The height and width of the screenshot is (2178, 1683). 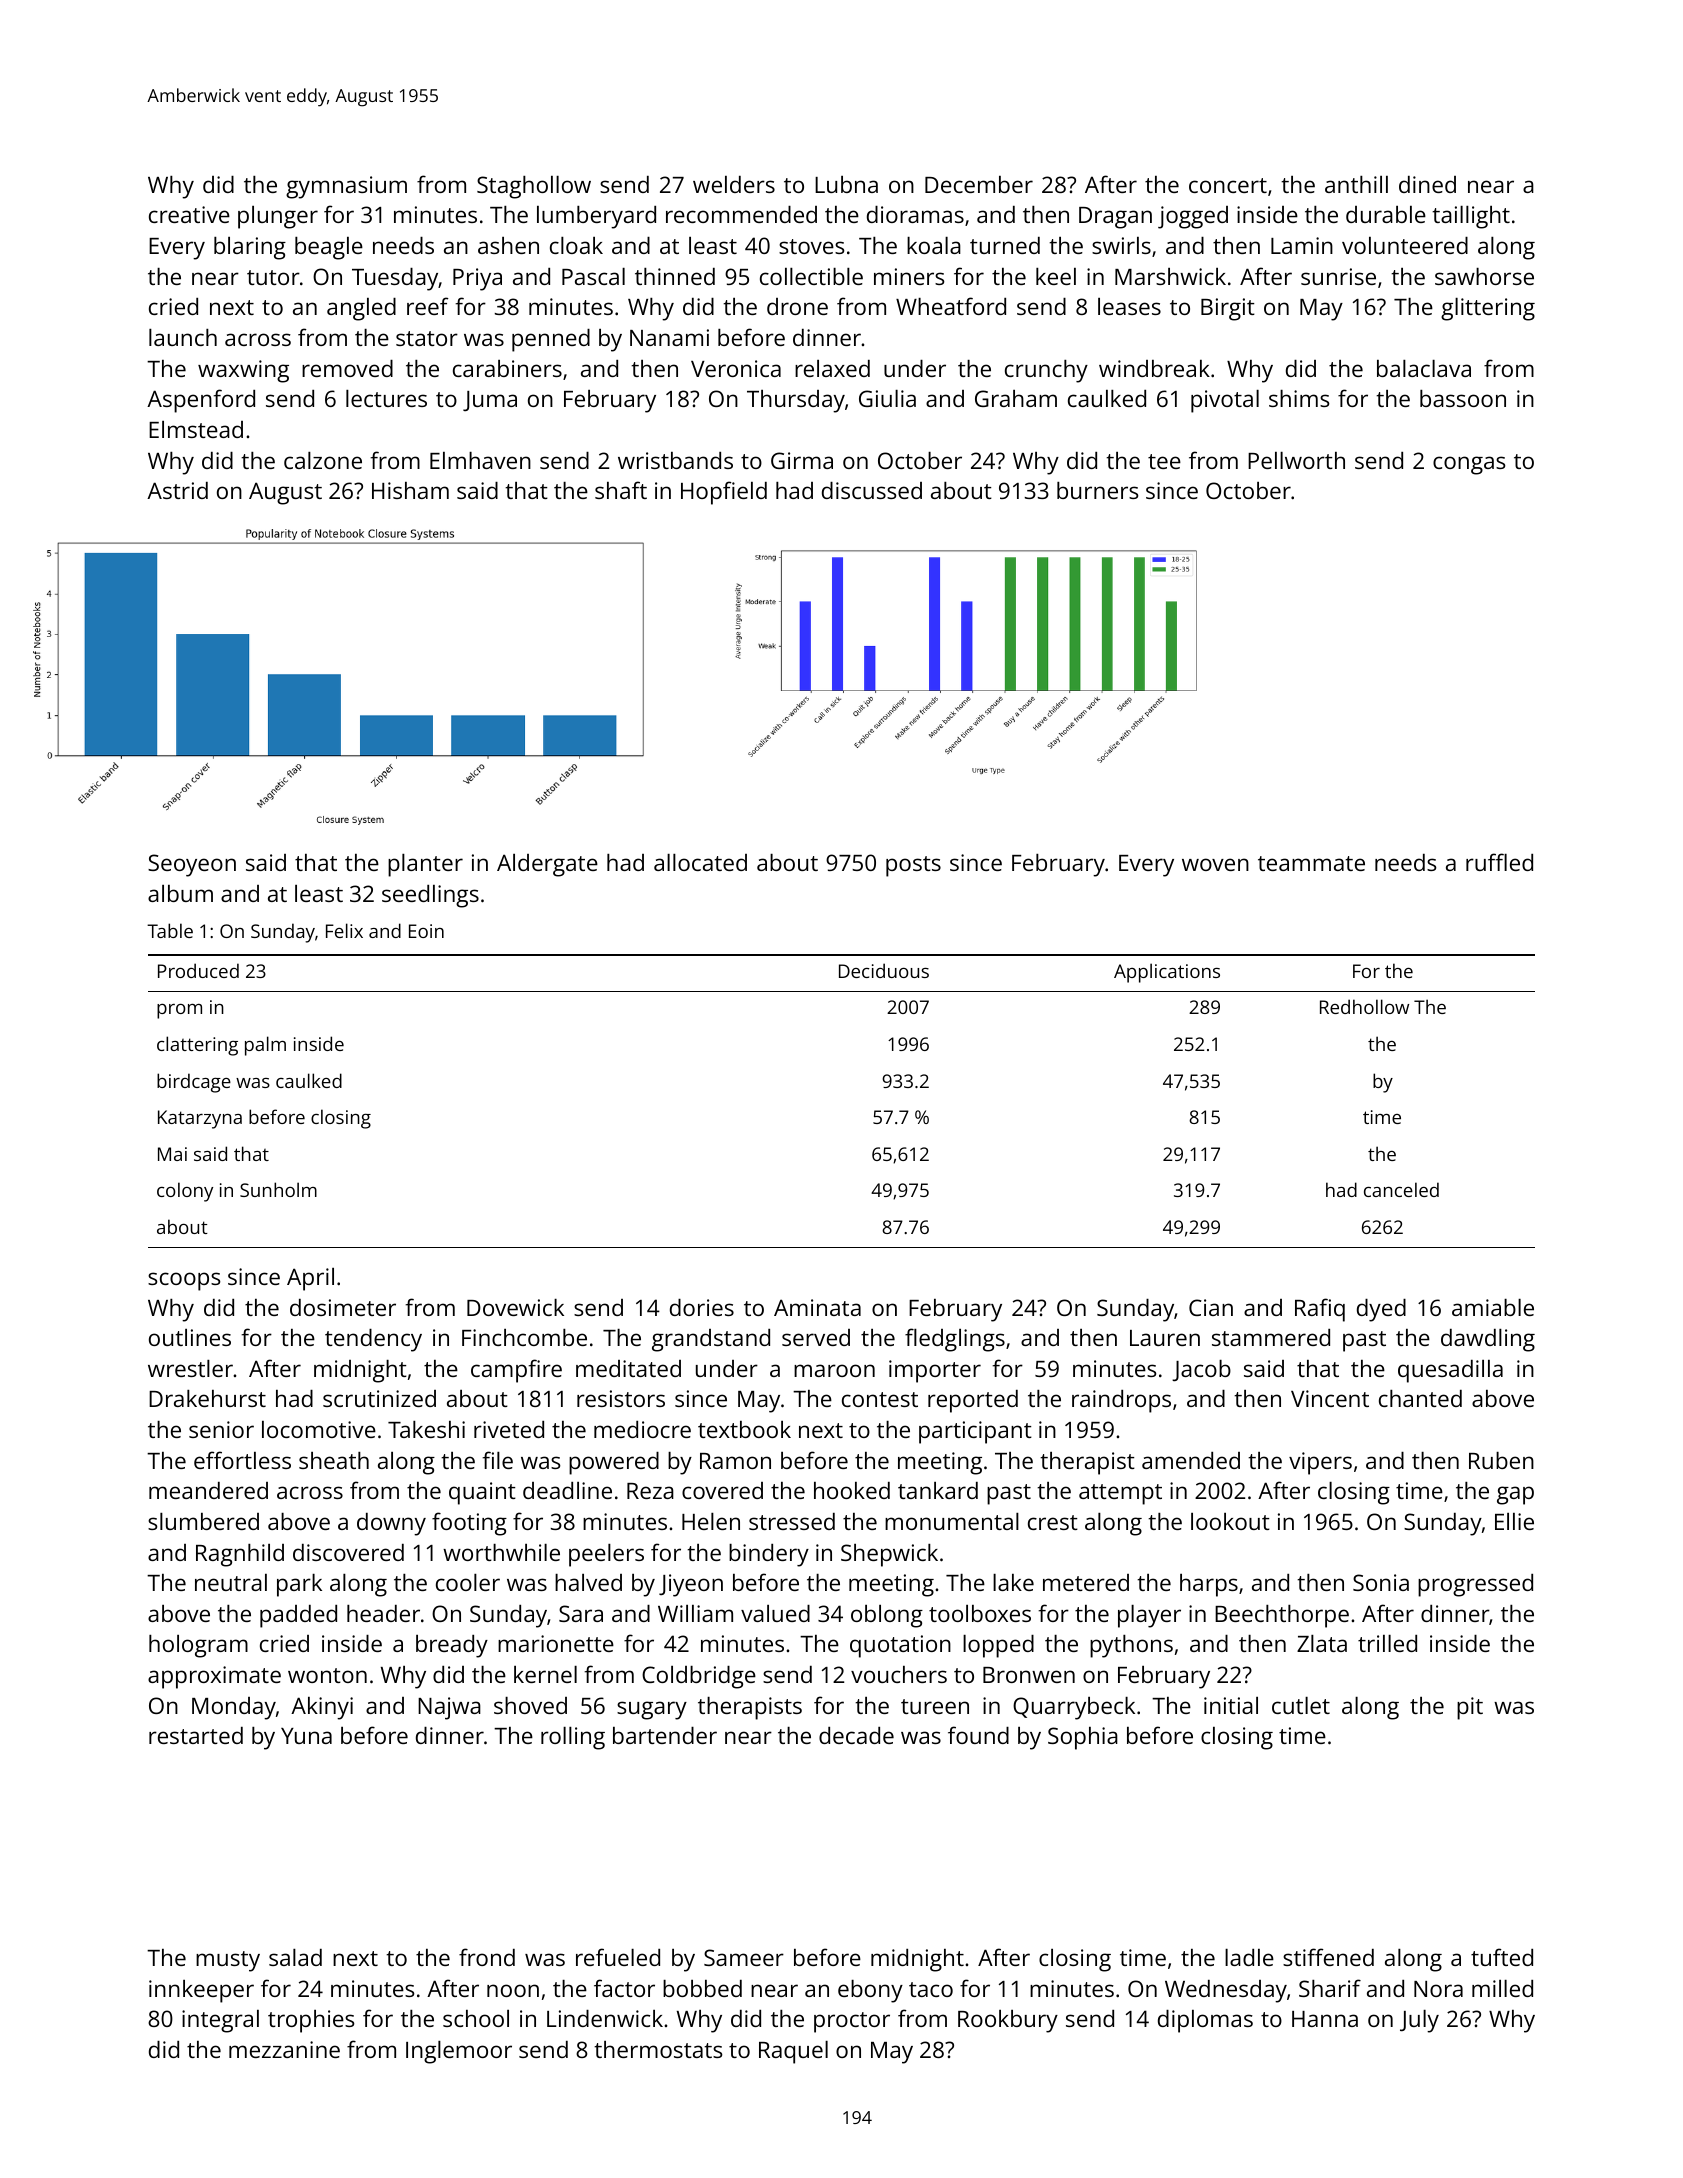 What do you see at coordinates (1499, 862) in the screenshot?
I see `ruffled` at bounding box center [1499, 862].
